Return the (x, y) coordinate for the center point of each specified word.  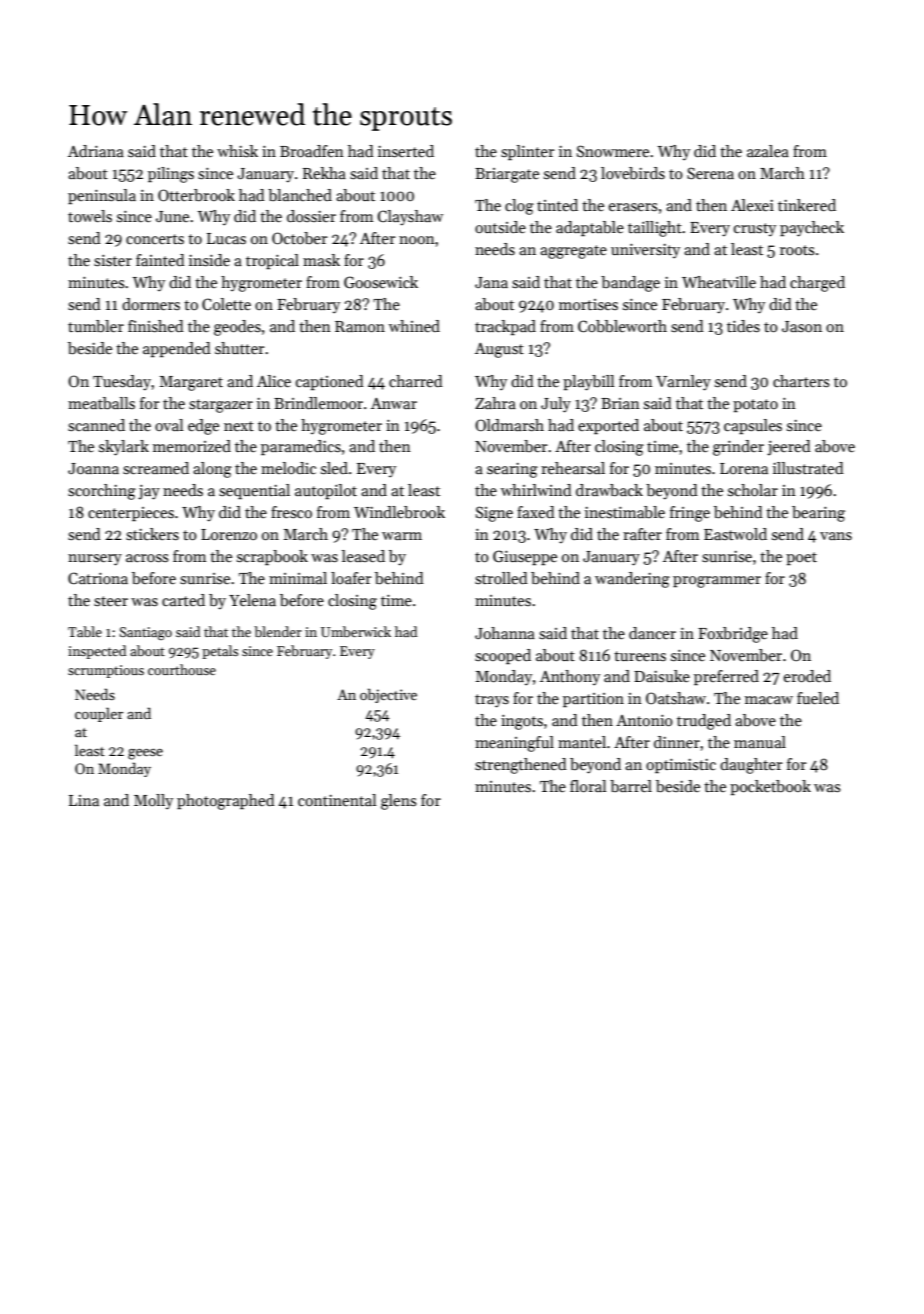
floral (588, 786)
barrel (631, 786)
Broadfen (312, 151)
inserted (406, 151)
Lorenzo (229, 534)
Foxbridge (733, 635)
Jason (802, 326)
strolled (501, 578)
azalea (768, 151)
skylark (124, 448)
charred (416, 381)
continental (337, 800)
